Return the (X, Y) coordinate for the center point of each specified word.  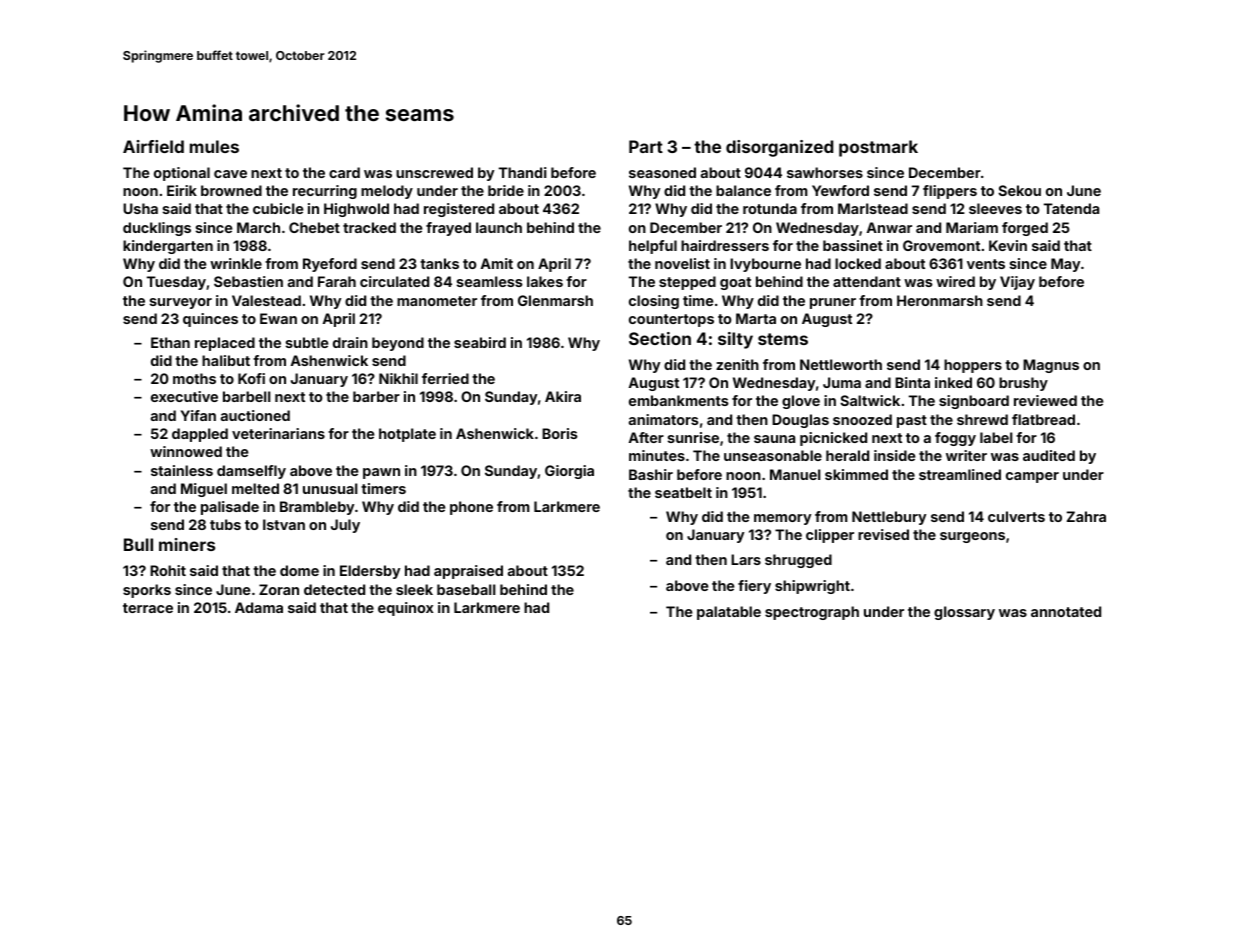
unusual (330, 488)
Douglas (800, 421)
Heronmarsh (940, 300)
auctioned (255, 415)
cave (230, 174)
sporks (147, 591)
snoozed (862, 419)
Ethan (170, 342)
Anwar (889, 227)
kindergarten (168, 247)
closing (654, 302)
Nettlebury (889, 518)
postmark (878, 148)
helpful (653, 247)
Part (646, 146)
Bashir (651, 474)
